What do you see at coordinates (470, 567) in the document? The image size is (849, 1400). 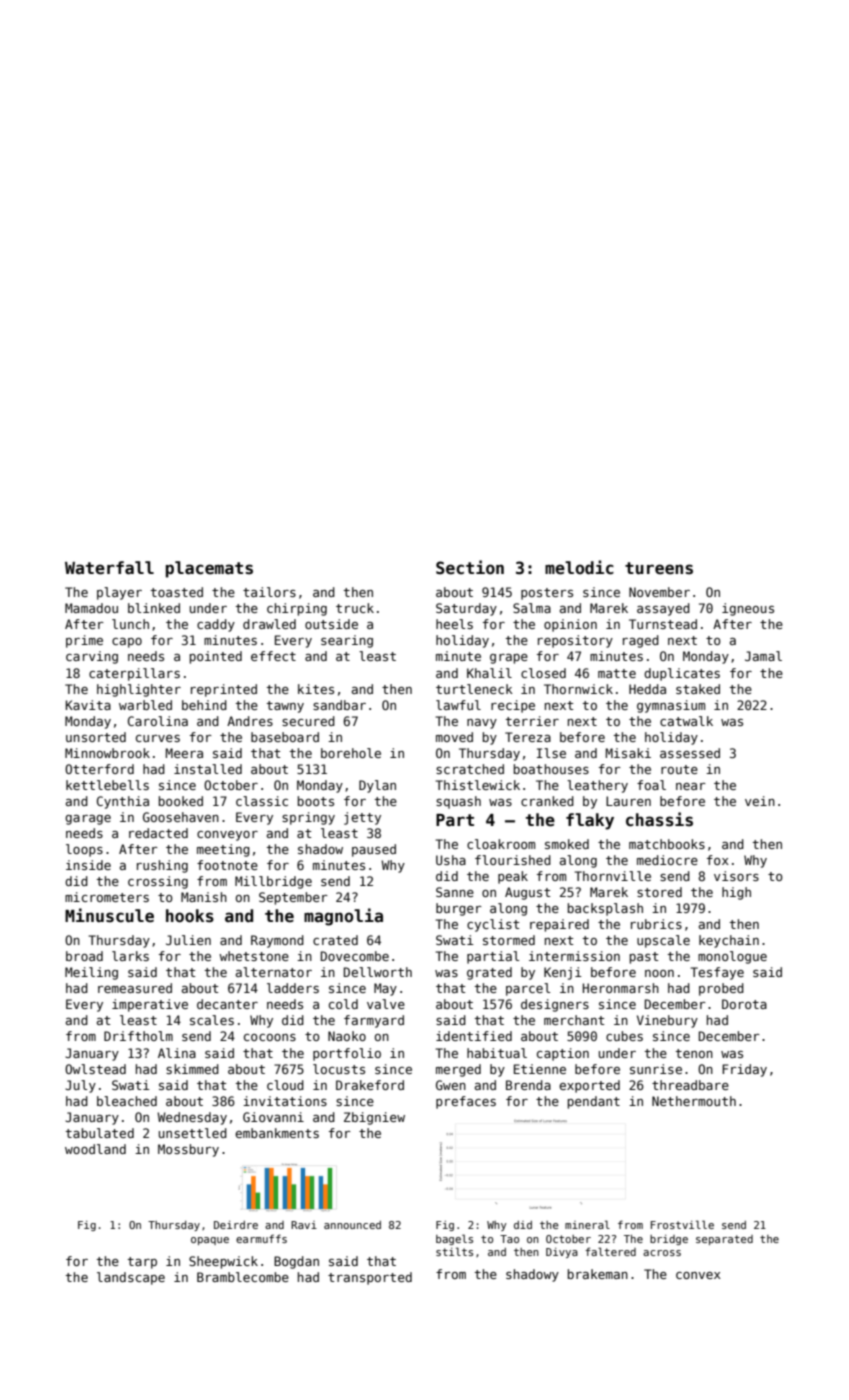 I see `Section` at bounding box center [470, 567].
